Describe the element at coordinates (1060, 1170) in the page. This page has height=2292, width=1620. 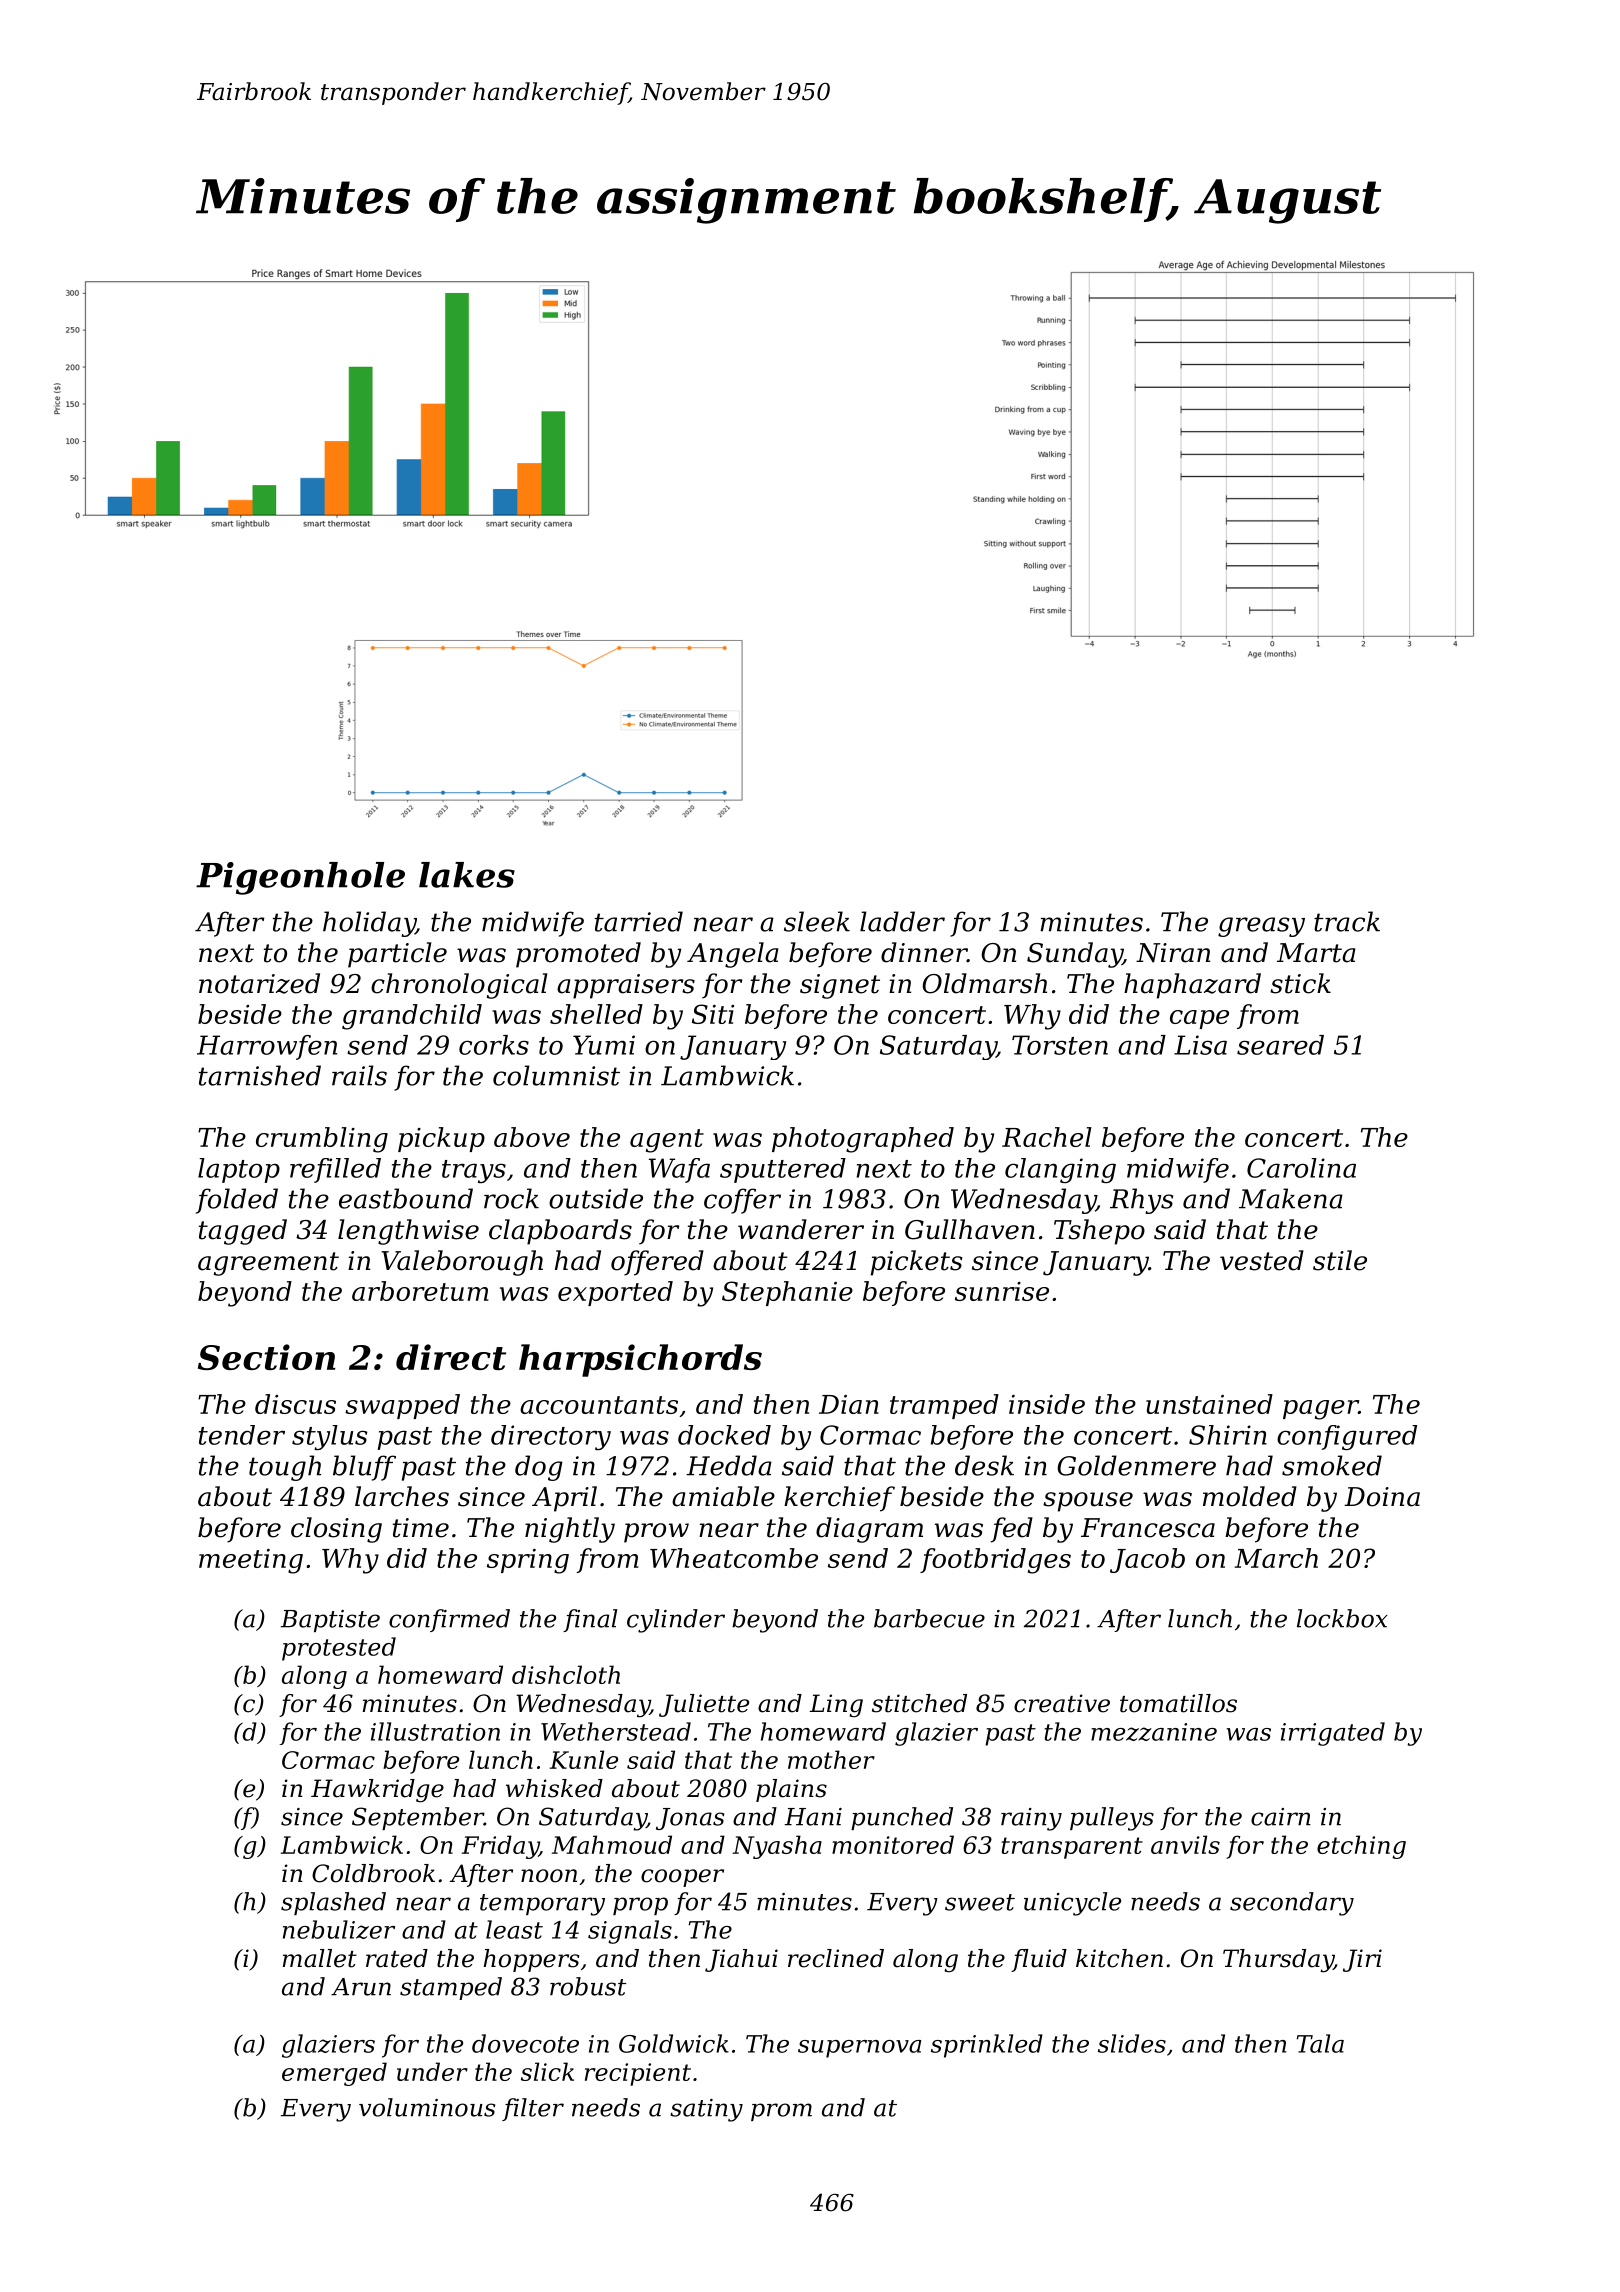
I see `clanging` at that location.
